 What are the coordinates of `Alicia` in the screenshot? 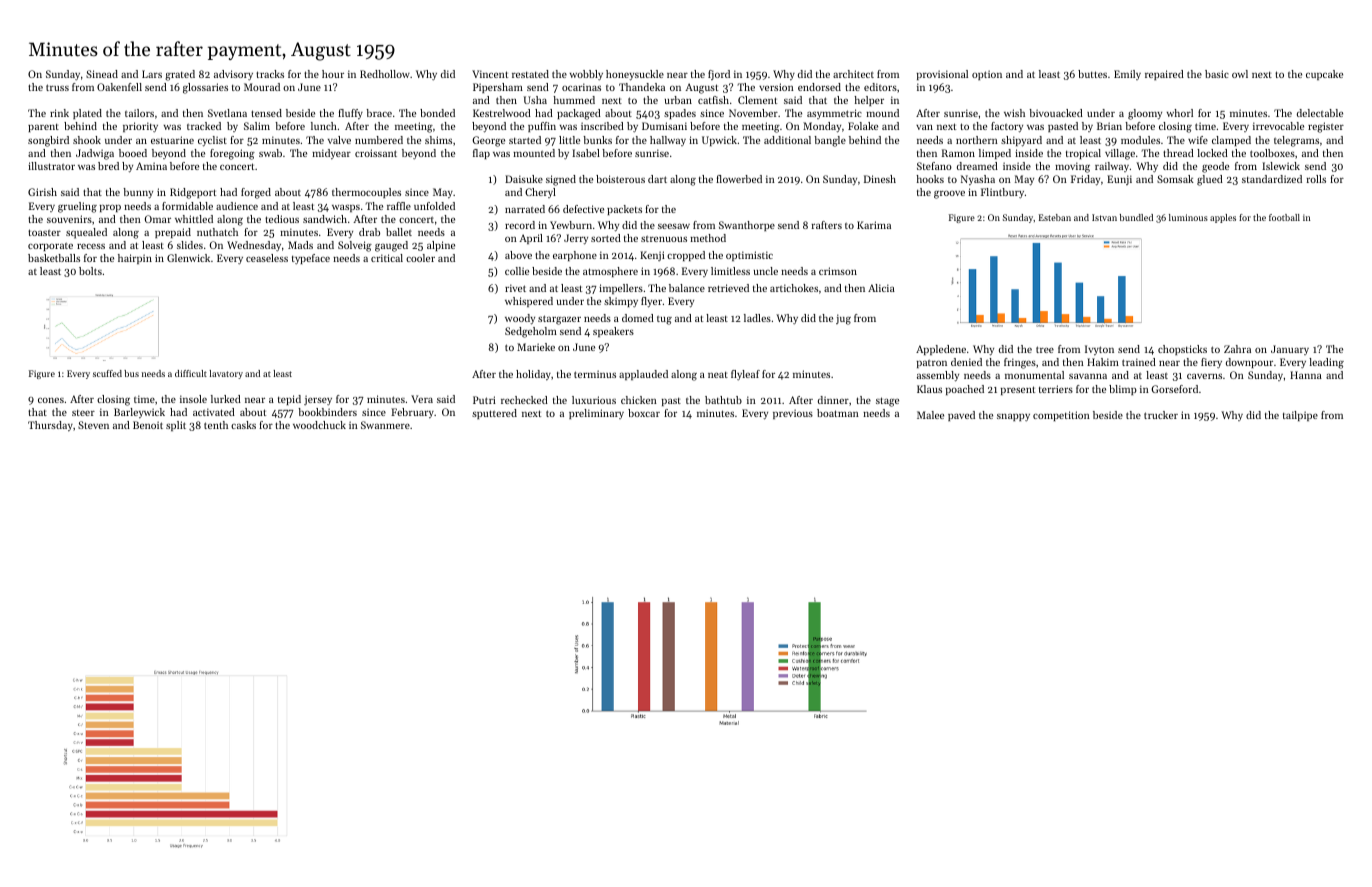 It's located at (881, 288).
